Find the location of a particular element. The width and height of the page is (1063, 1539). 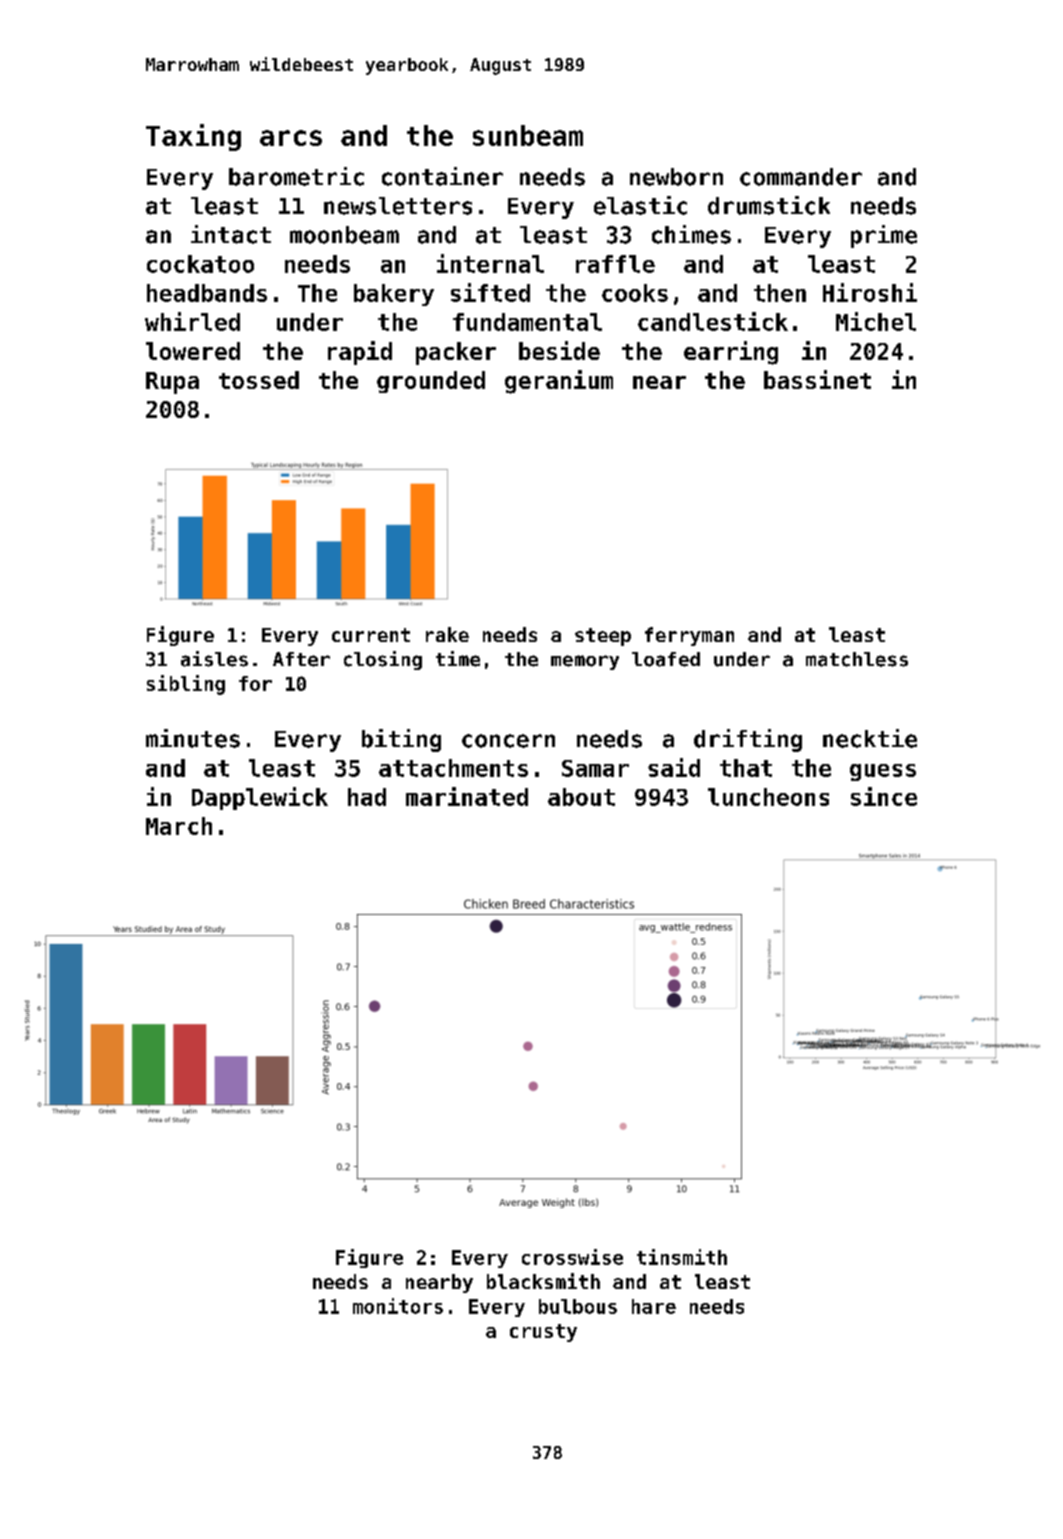

monitors is located at coordinates (398, 1306).
